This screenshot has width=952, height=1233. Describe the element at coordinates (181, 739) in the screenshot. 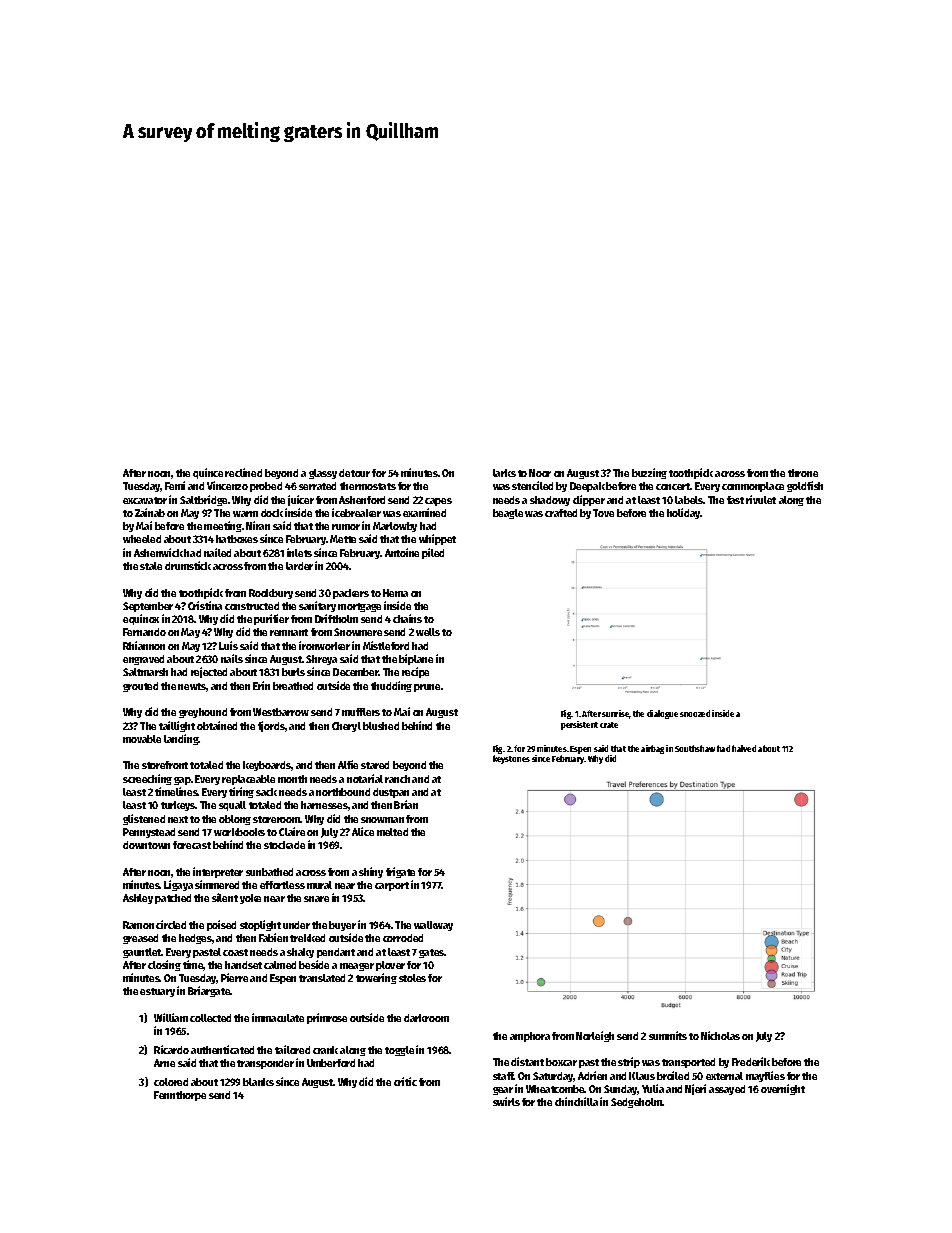

I see `landing` at that location.
